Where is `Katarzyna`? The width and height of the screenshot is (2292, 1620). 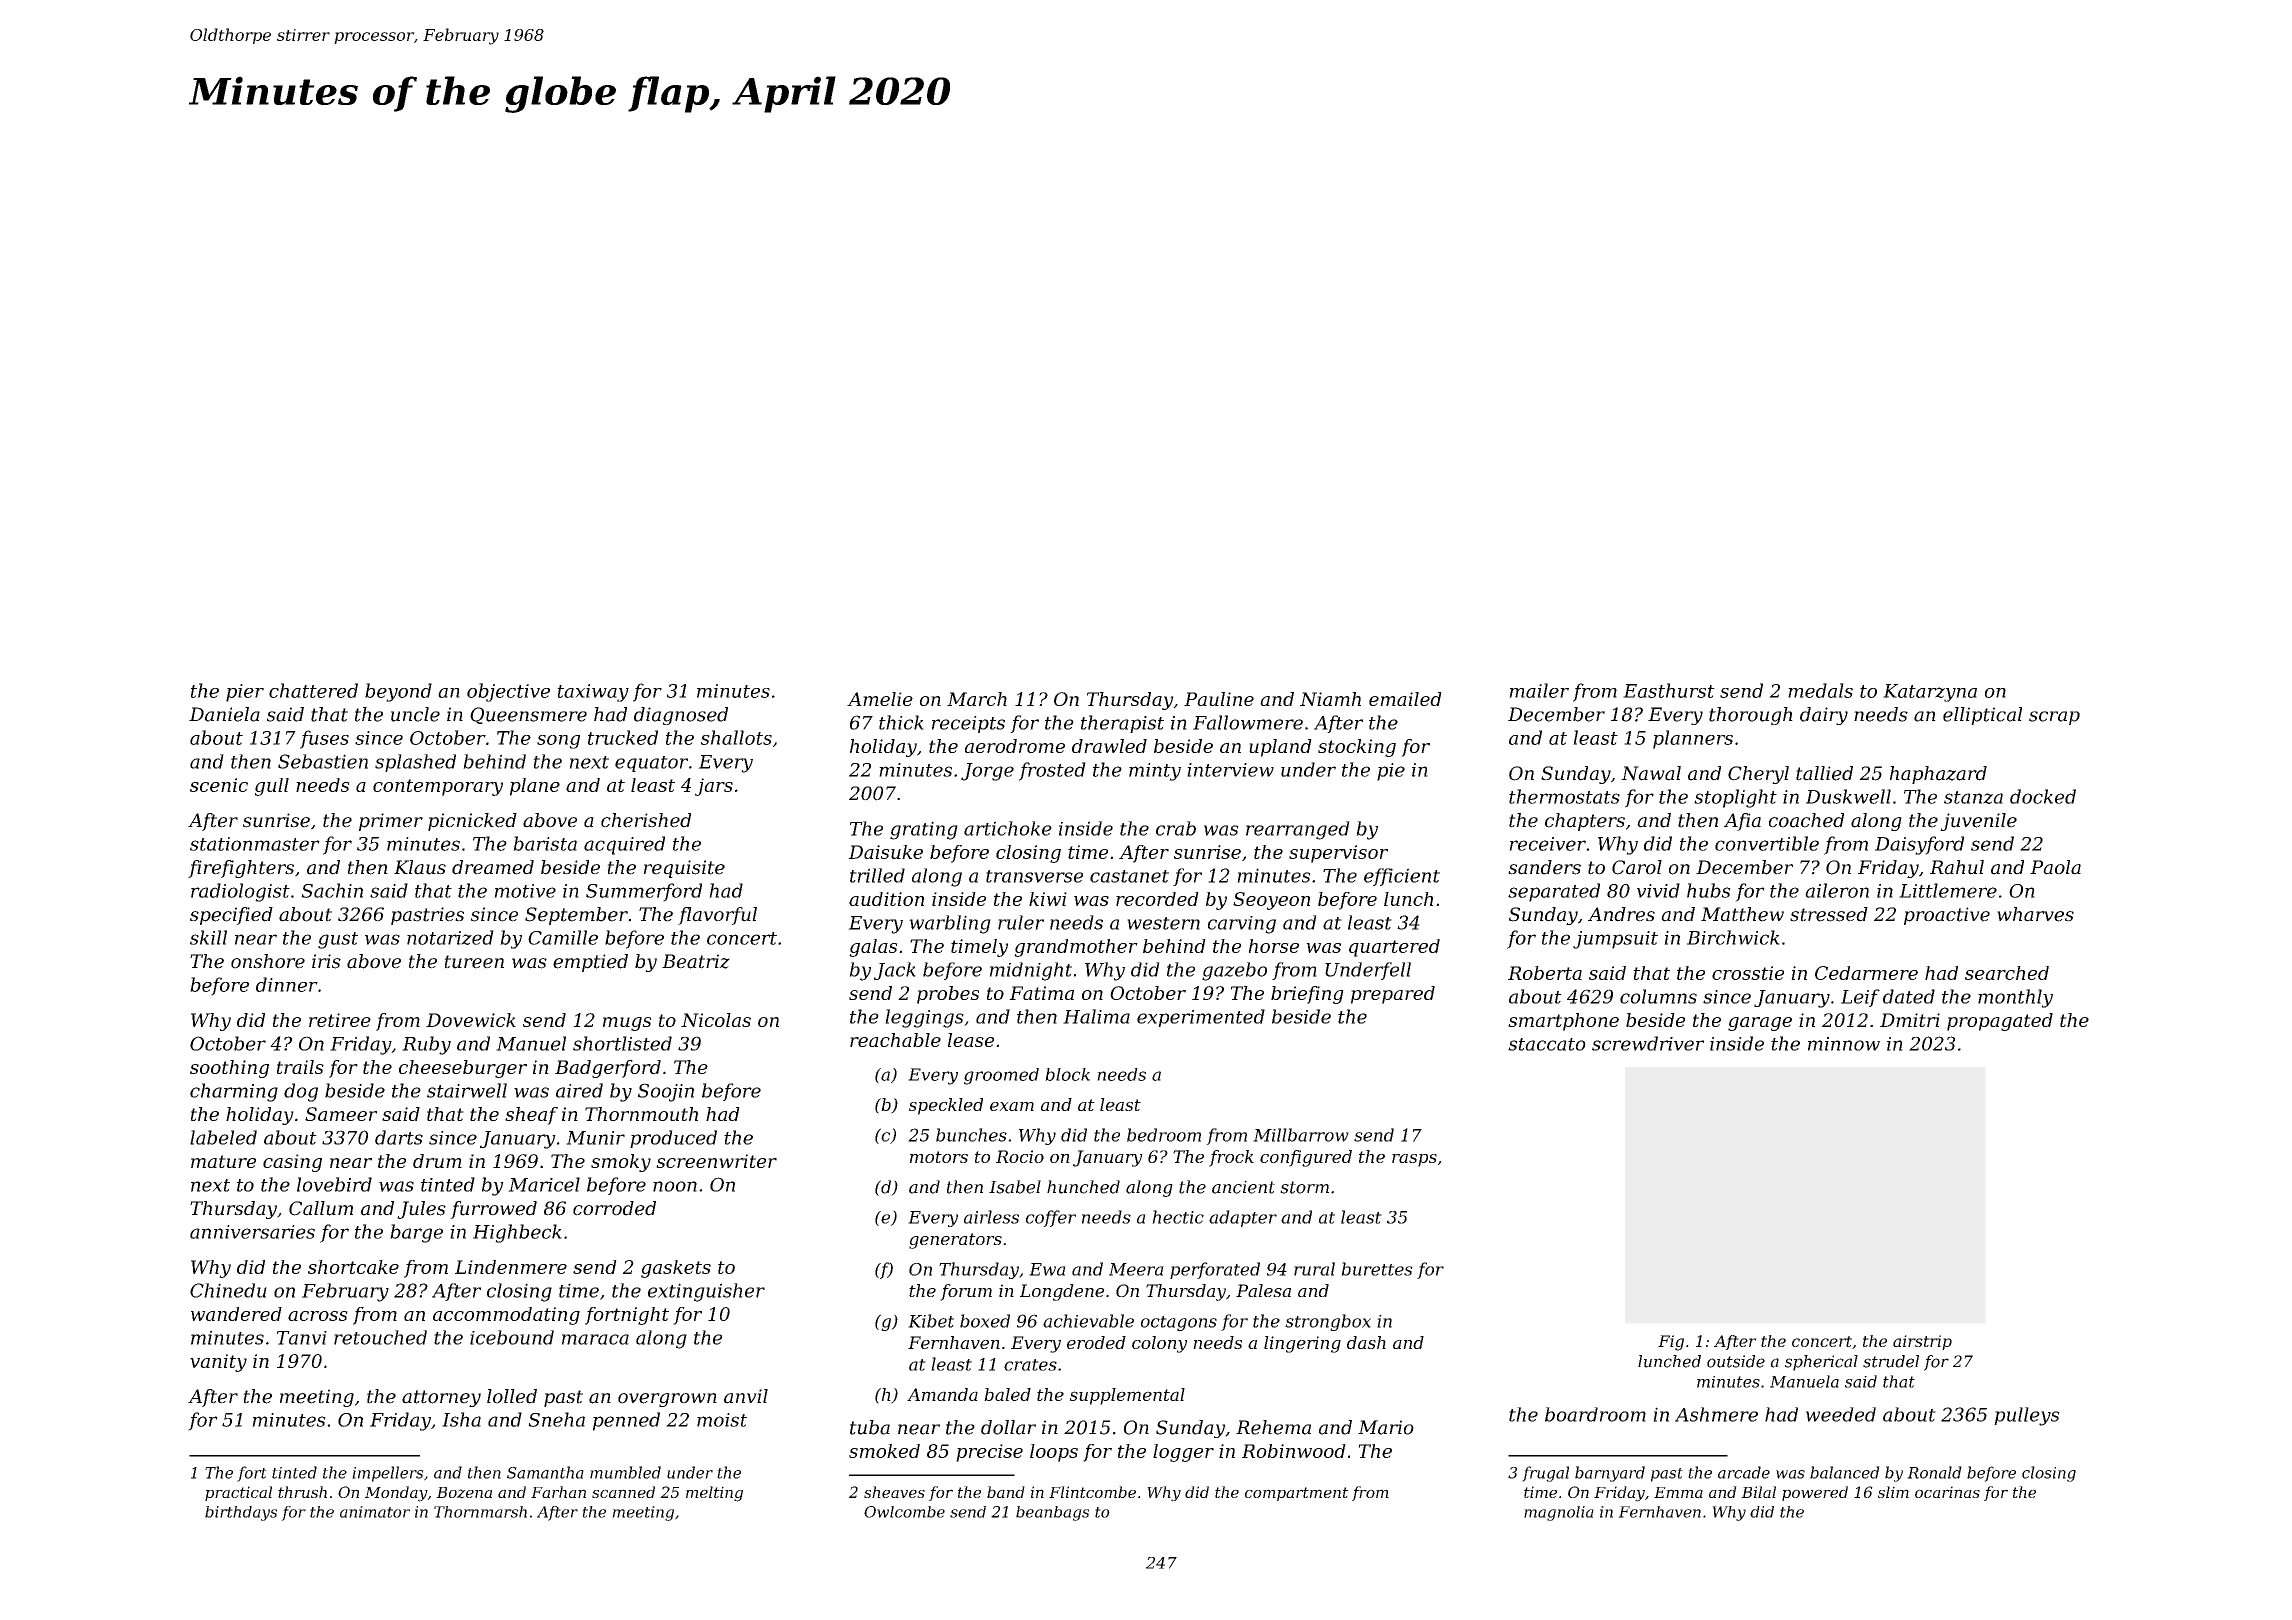 Katarzyna is located at coordinates (1930, 693).
